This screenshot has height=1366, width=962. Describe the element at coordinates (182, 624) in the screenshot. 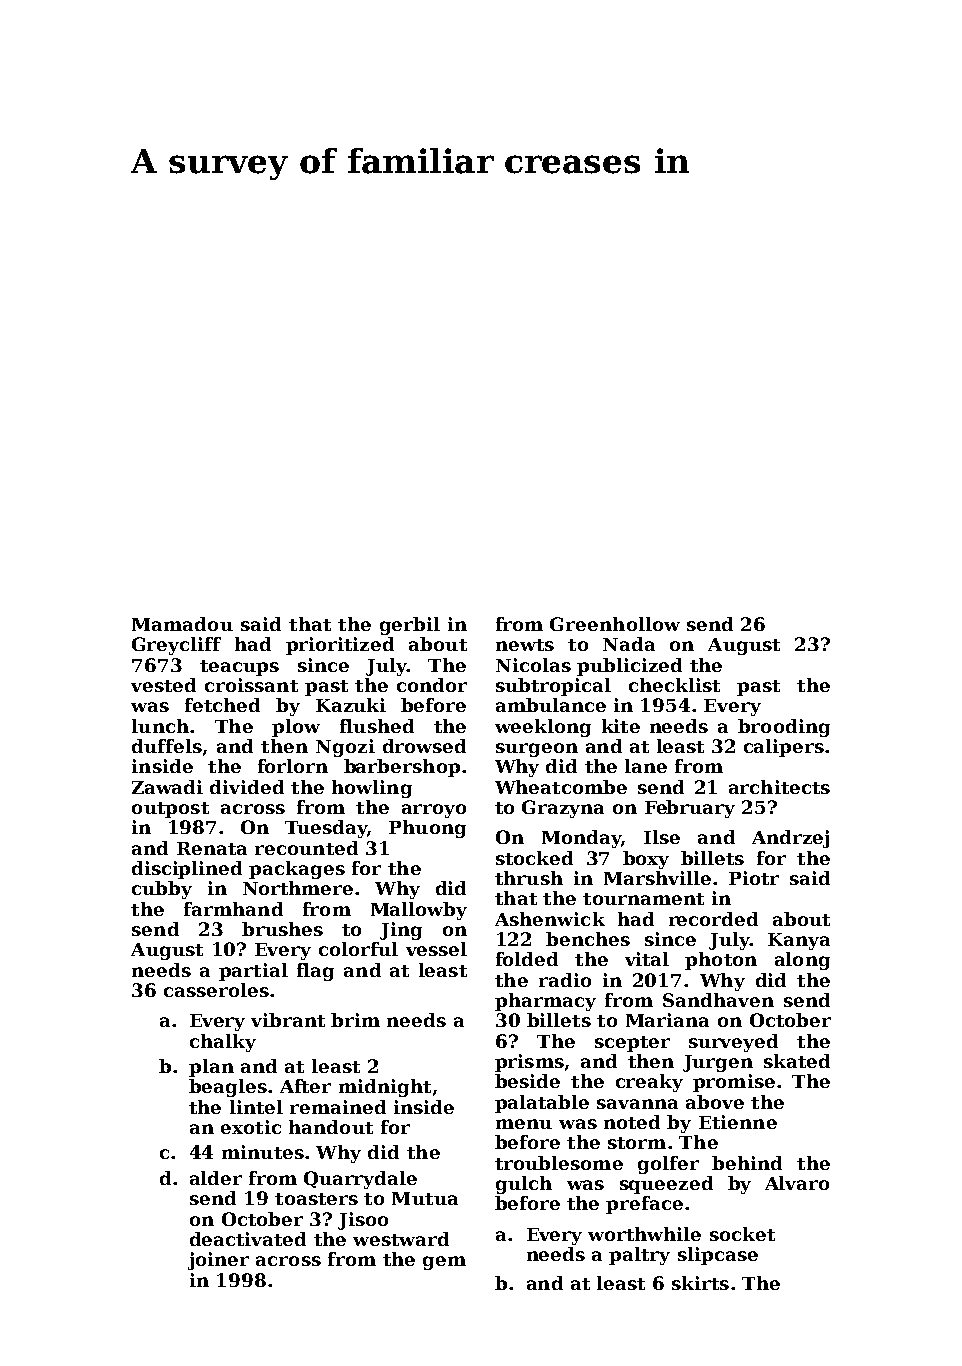

I see `Mamadou` at that location.
